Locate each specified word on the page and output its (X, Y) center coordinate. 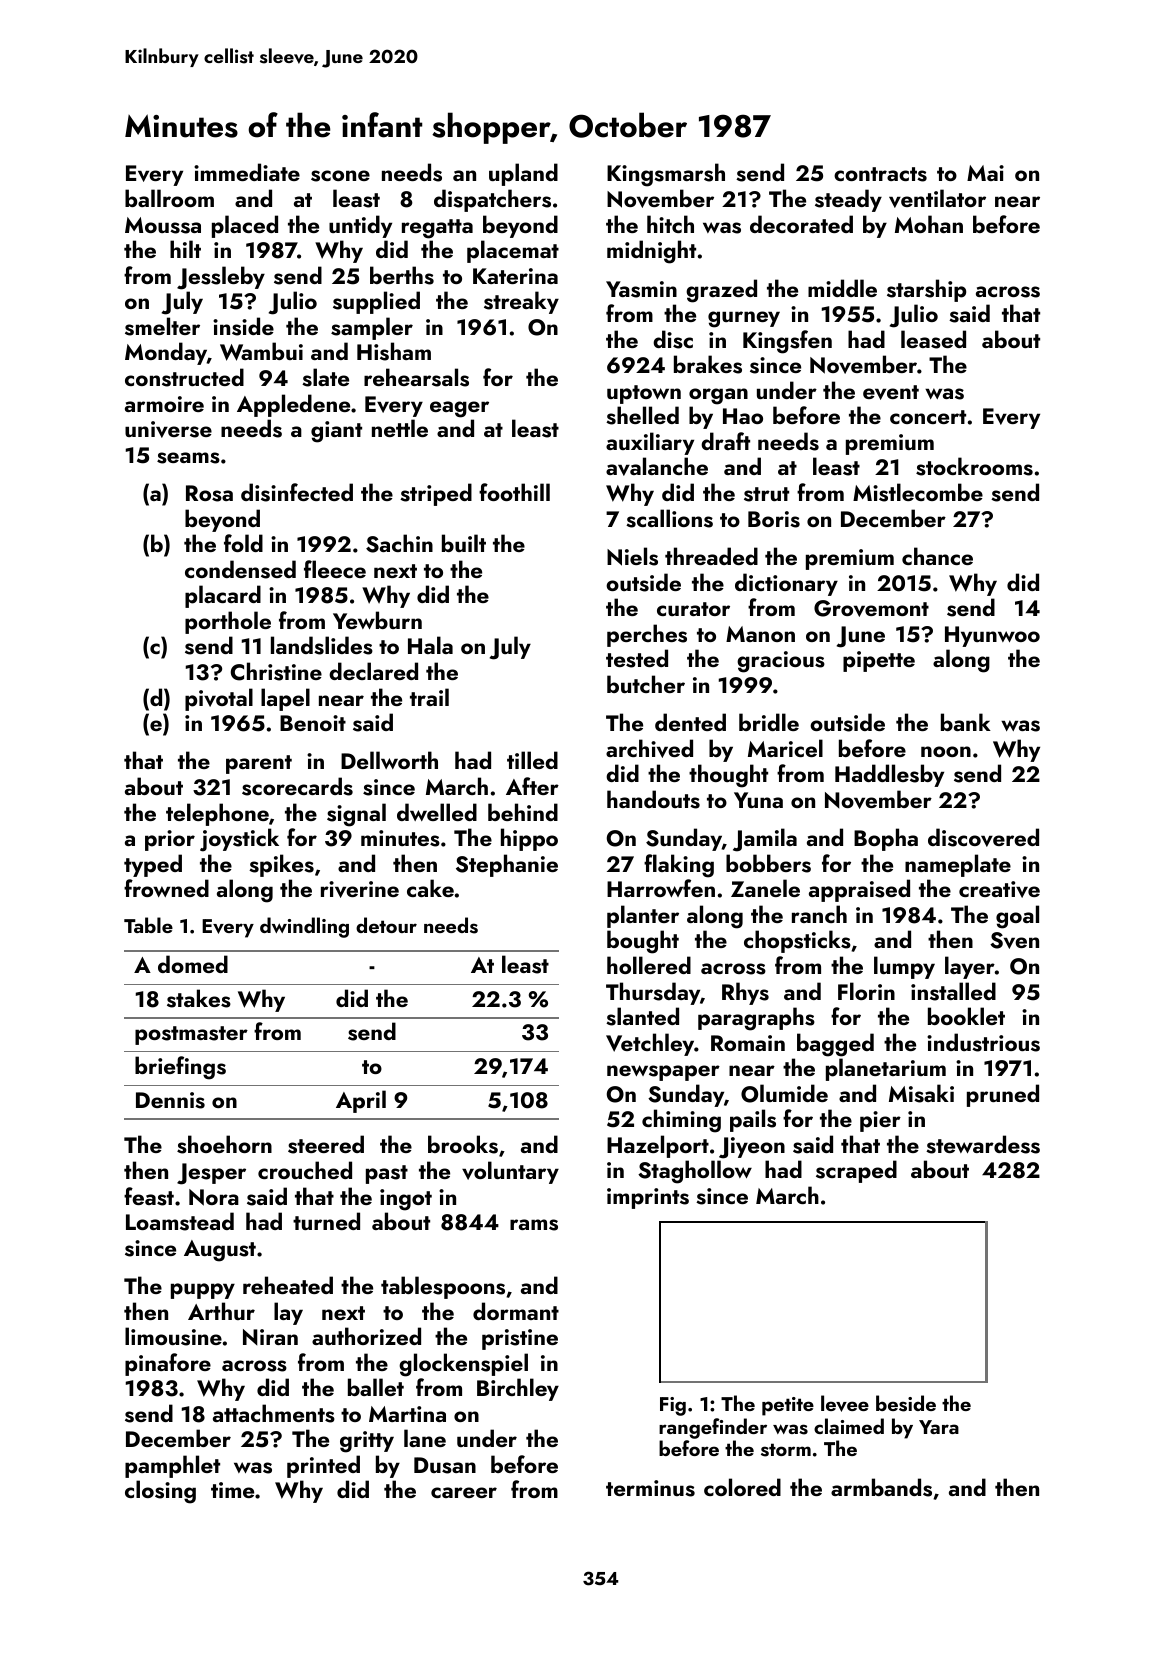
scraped (856, 1171)
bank (966, 722)
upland (523, 174)
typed (153, 865)
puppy (203, 1291)
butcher (646, 684)
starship (926, 290)
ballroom (169, 198)
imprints (648, 1198)
